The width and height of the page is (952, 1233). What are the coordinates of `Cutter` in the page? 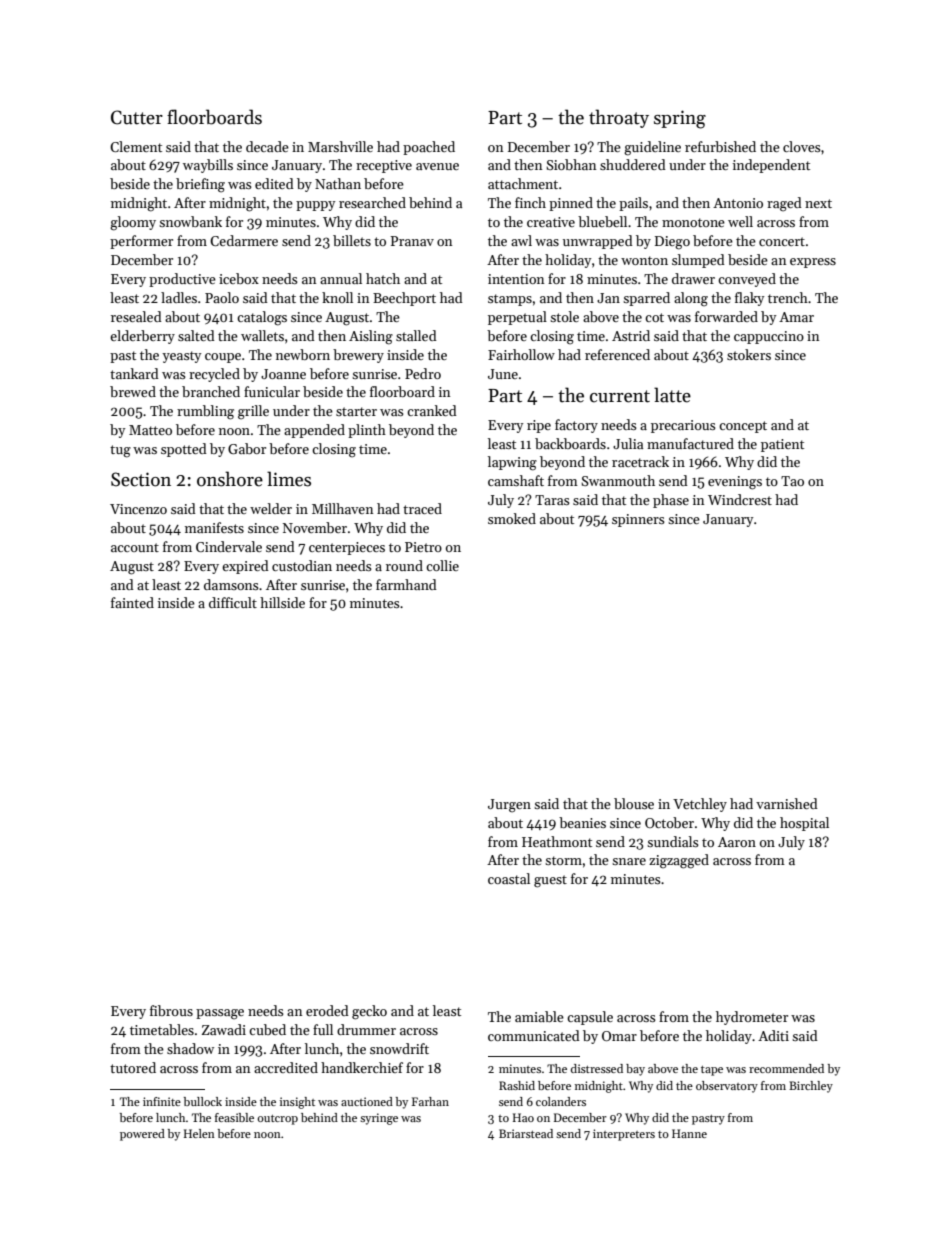 It's located at (137, 117).
